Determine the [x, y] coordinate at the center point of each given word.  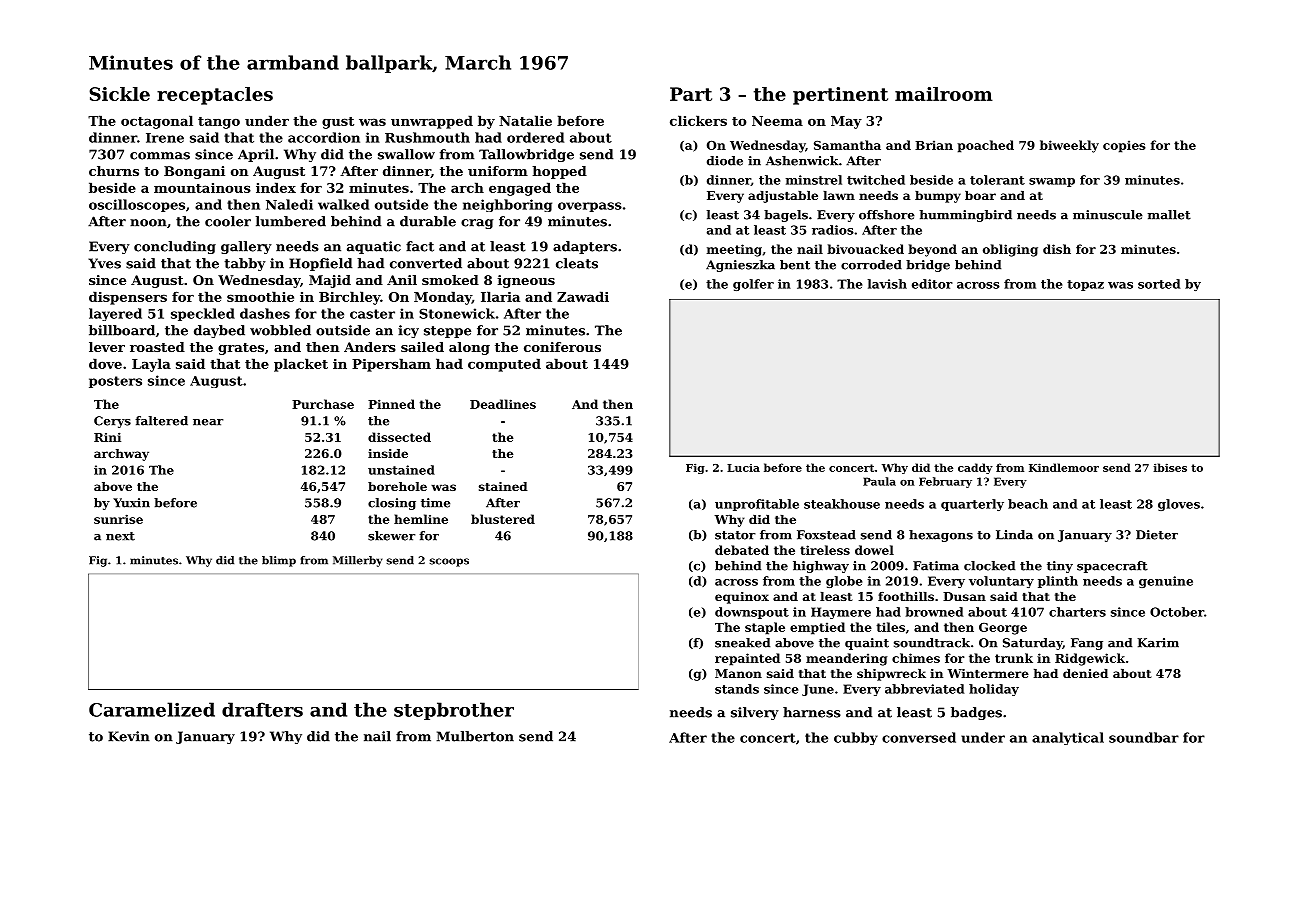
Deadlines [503, 404]
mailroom [944, 94]
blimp [279, 561]
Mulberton [475, 736]
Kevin [129, 736]
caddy [975, 468]
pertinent [840, 96]
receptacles [215, 96]
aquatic [374, 247]
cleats [577, 263]
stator [735, 535]
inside [388, 453]
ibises [1170, 467]
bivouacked [865, 249]
